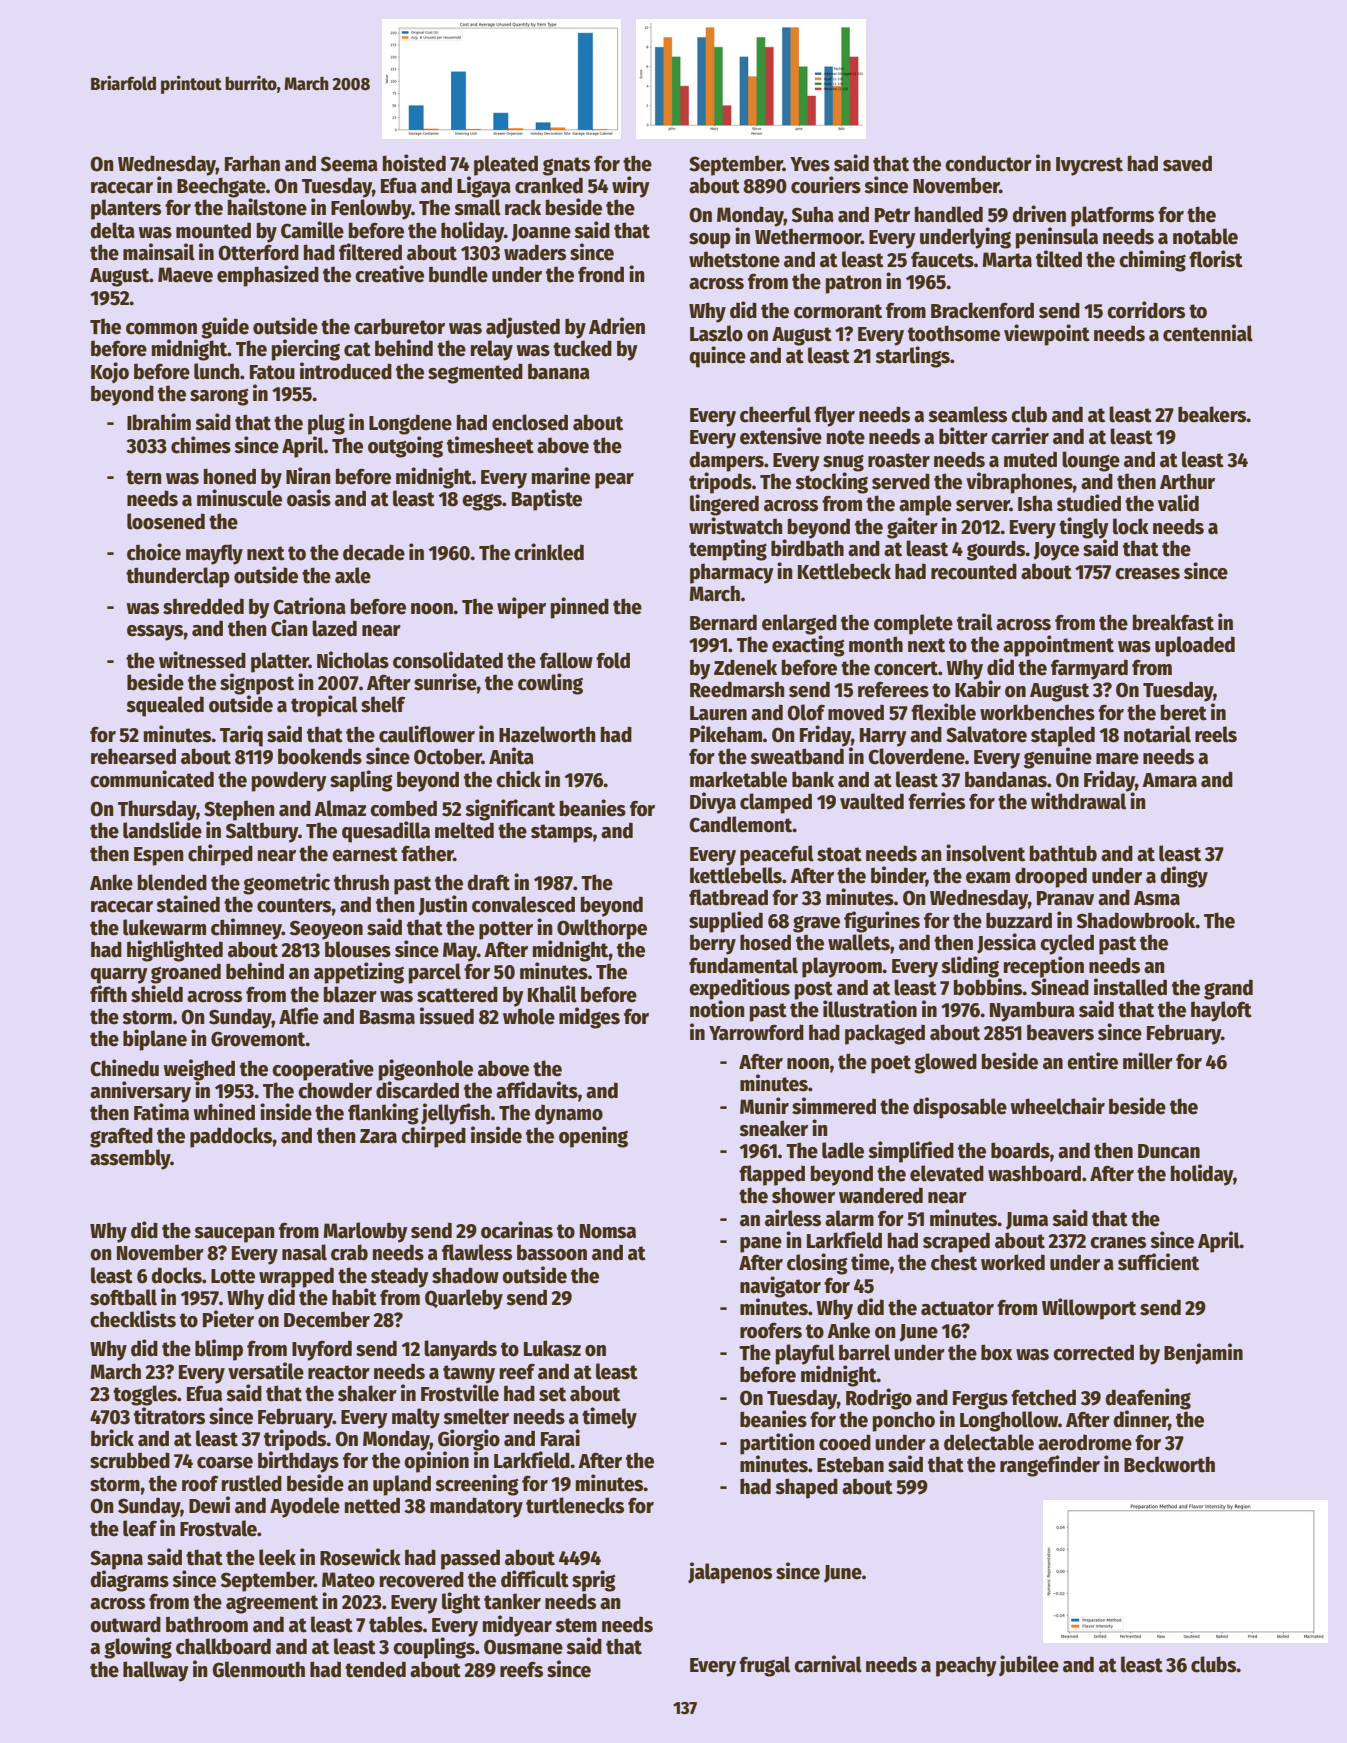 Image resolution: width=1347 pixels, height=1743 pixels. Describe the element at coordinates (813, 779) in the page. I see `bank` at that location.
